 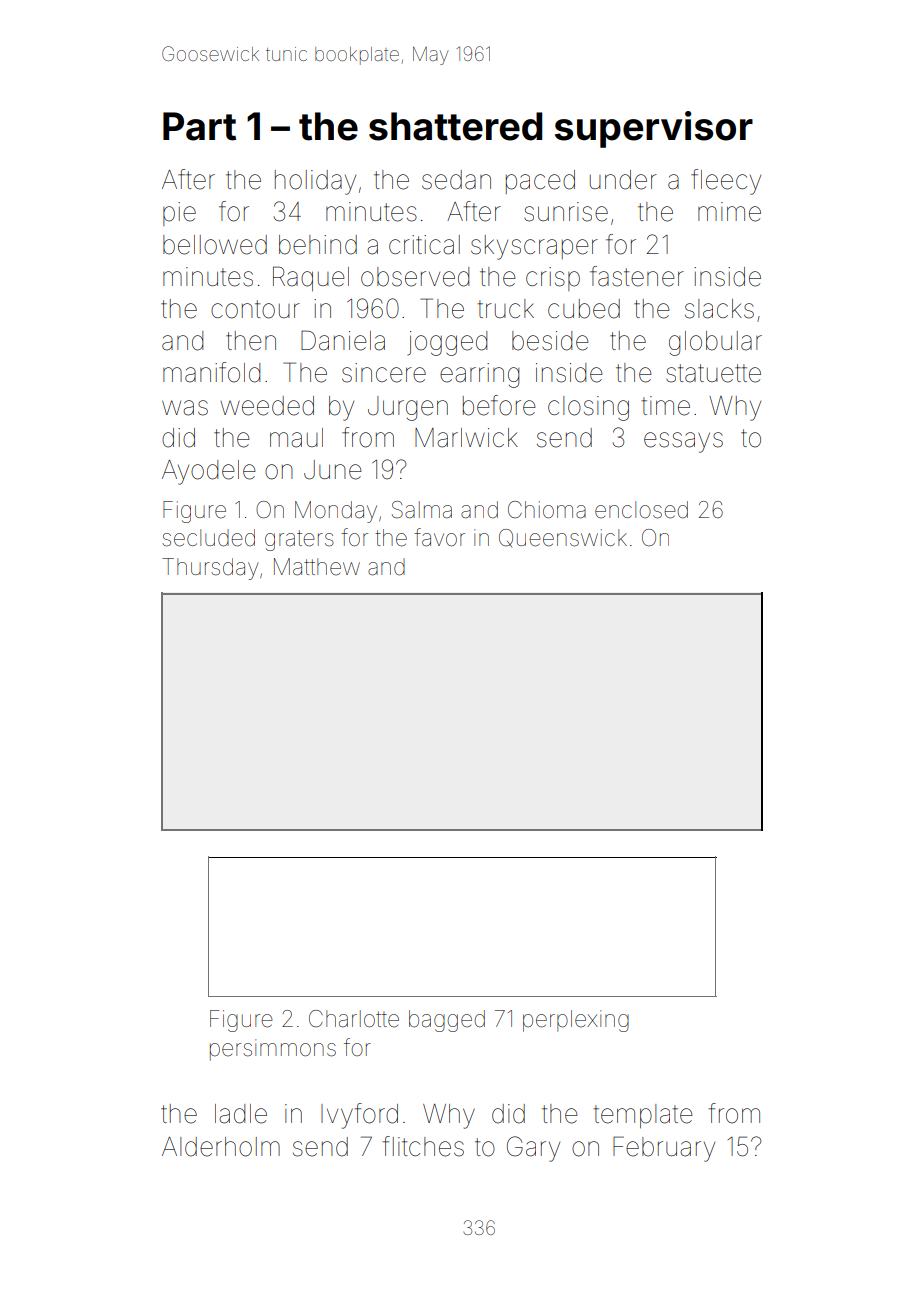 I want to click on Queenswick, so click(x=563, y=538).
